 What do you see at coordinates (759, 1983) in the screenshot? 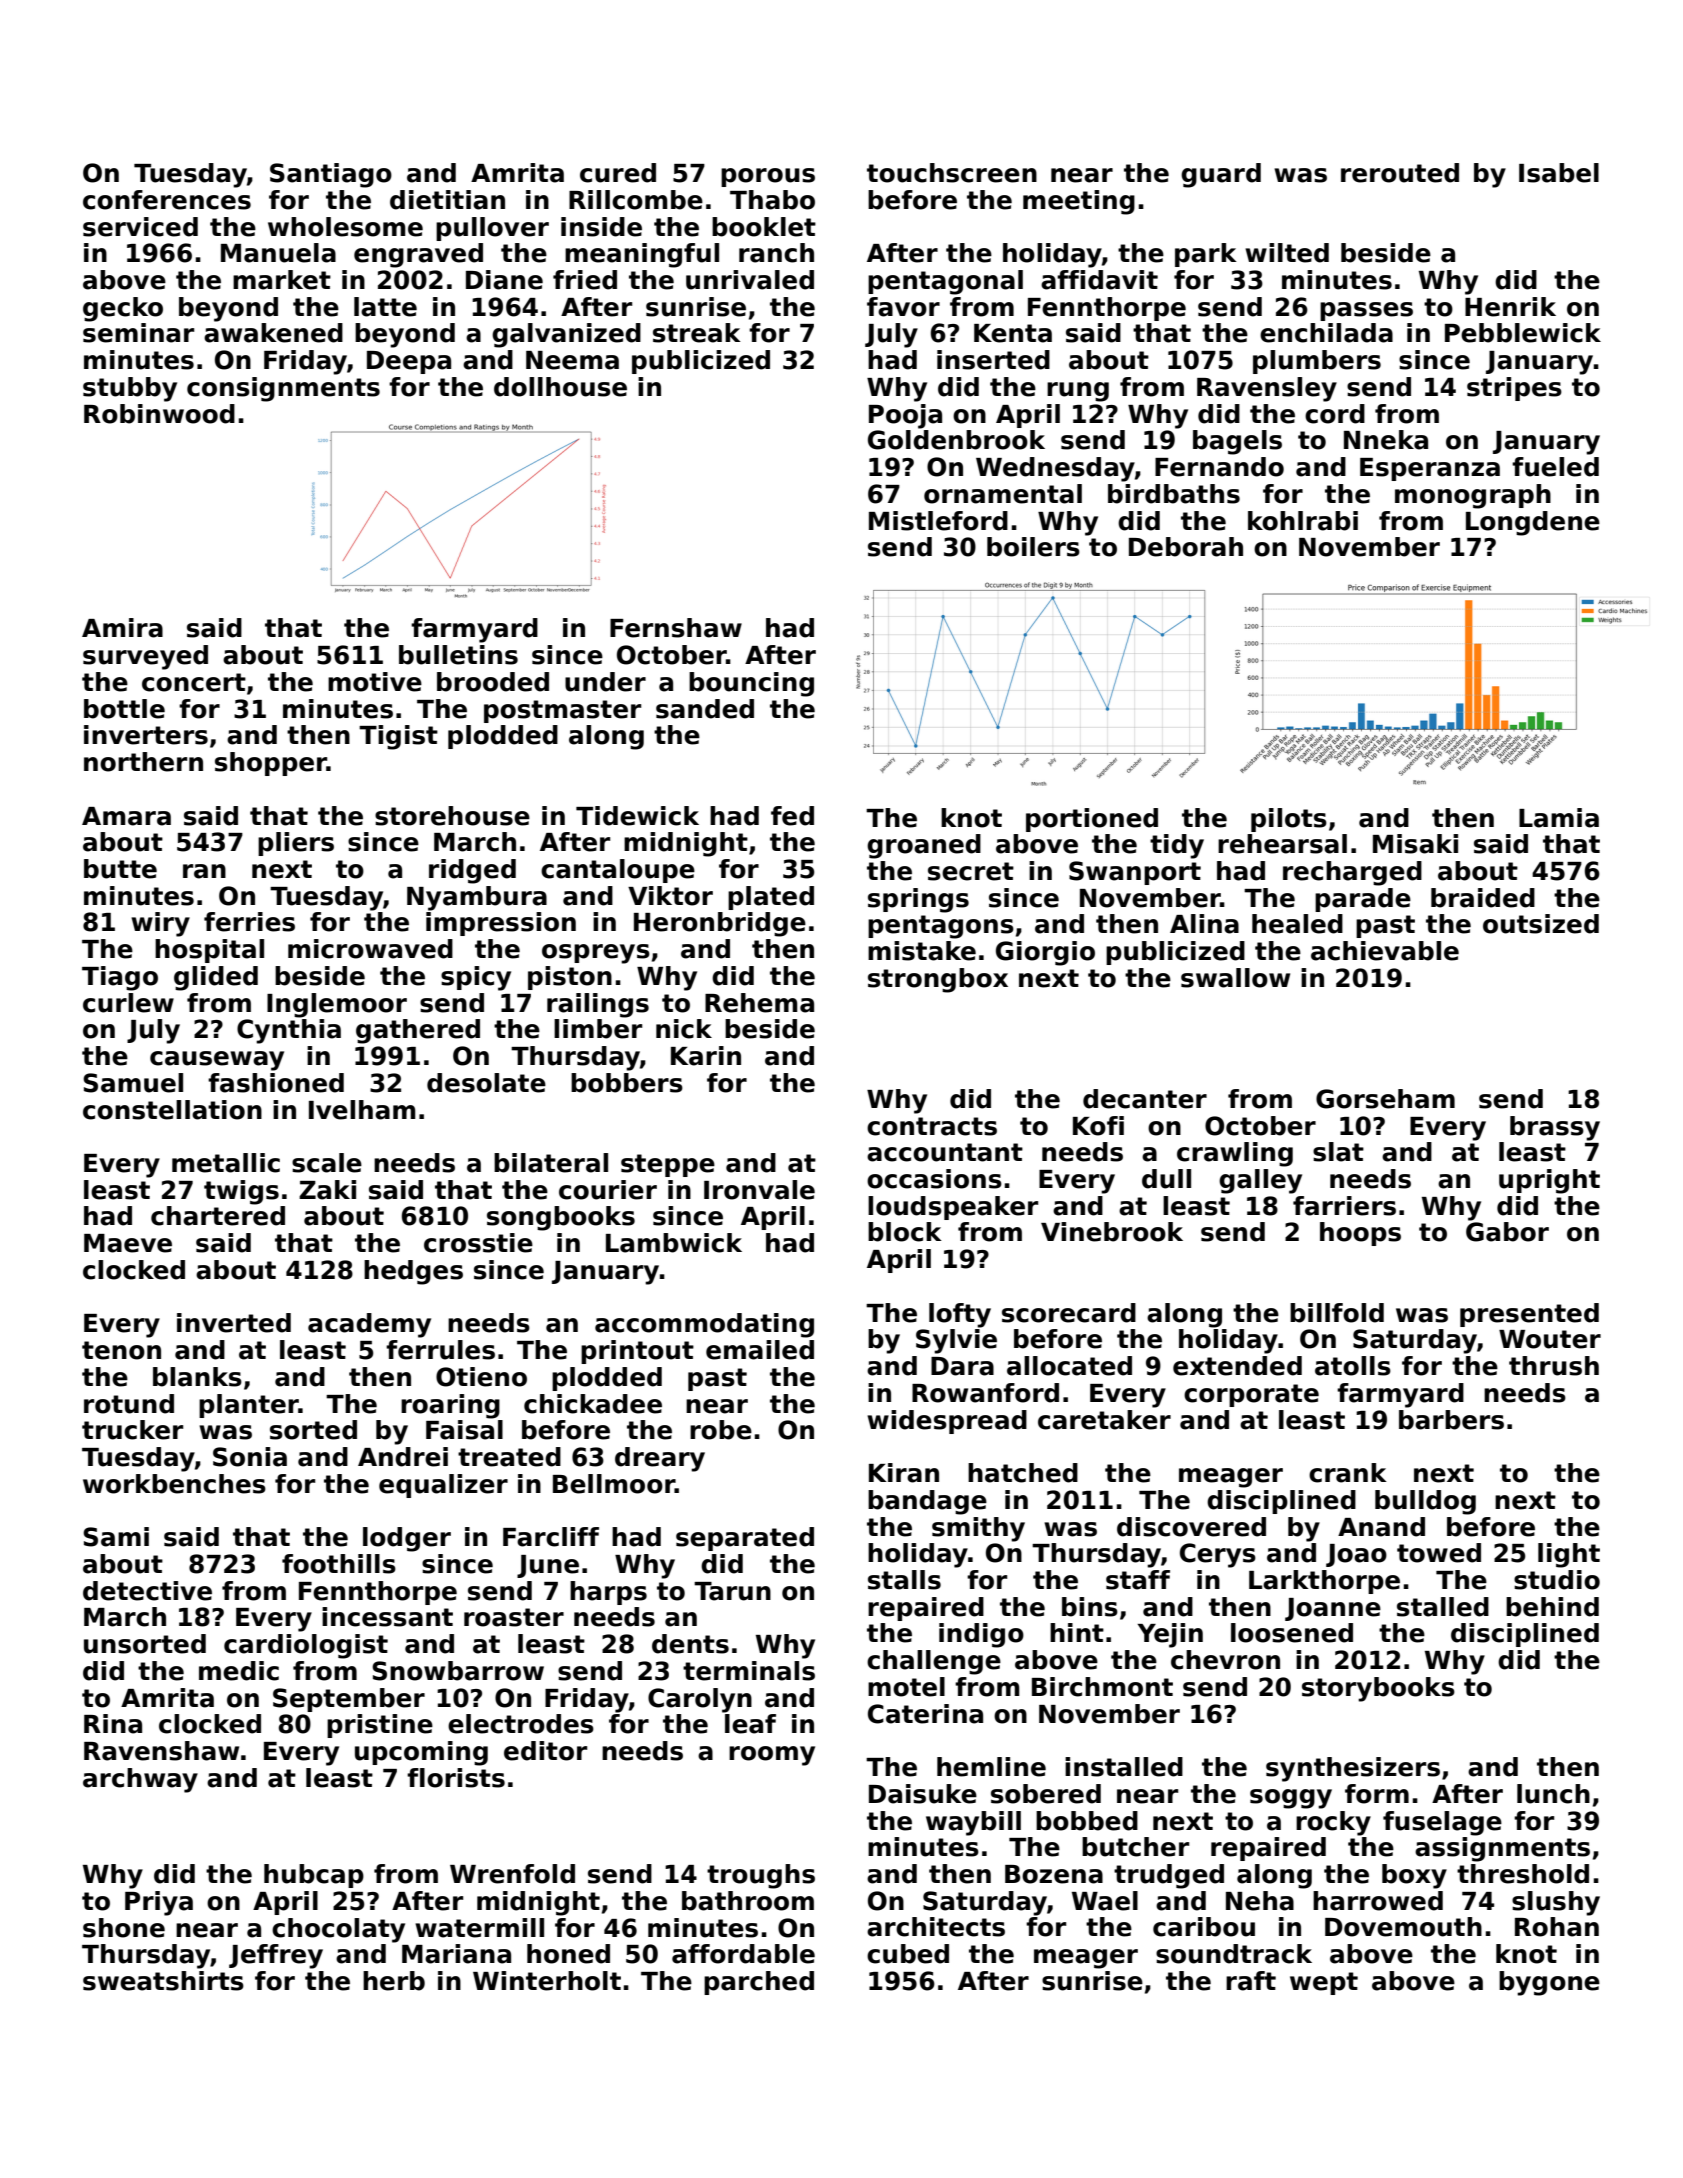
I see `parched` at bounding box center [759, 1983].
